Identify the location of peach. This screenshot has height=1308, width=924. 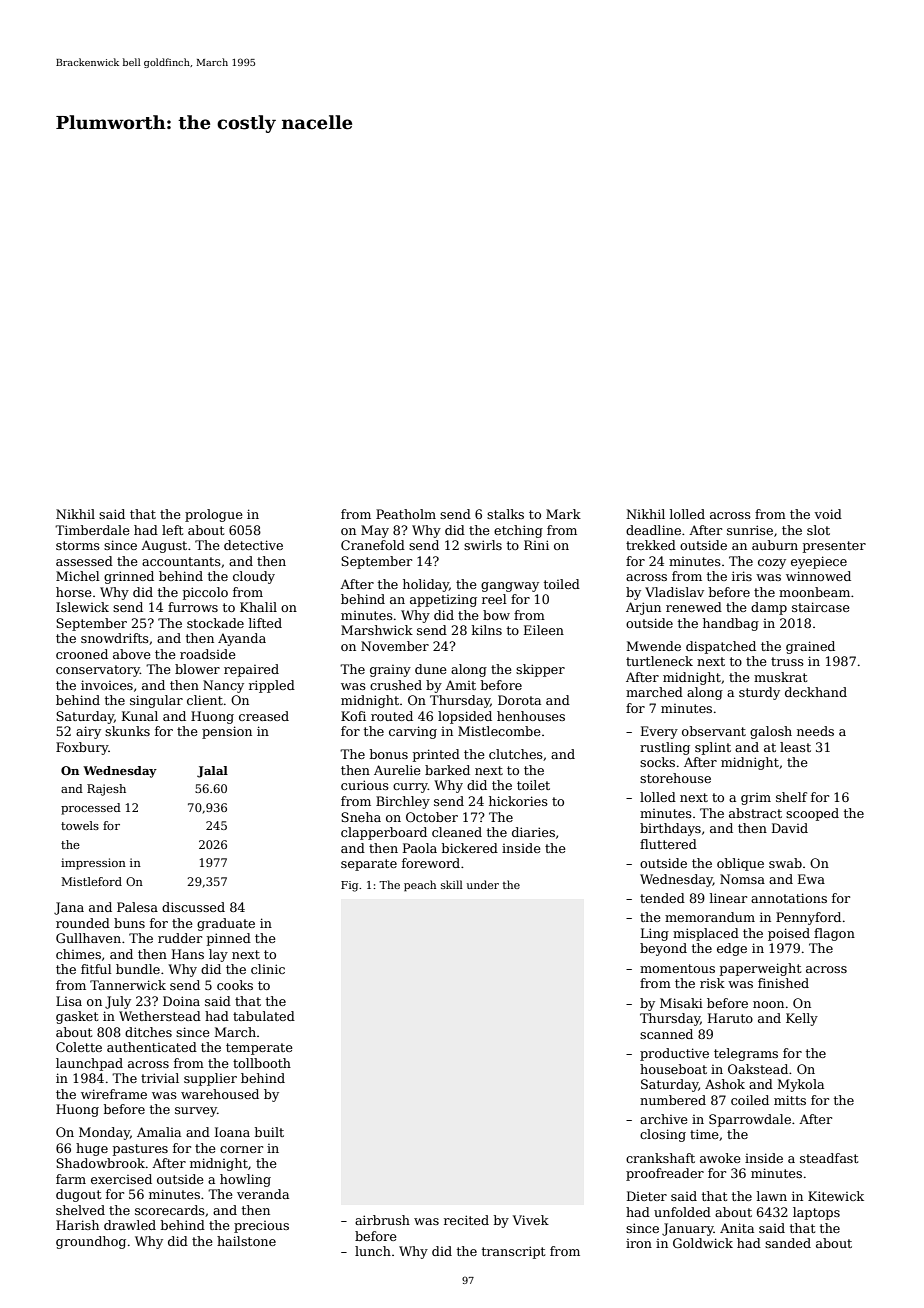
(420, 886).
